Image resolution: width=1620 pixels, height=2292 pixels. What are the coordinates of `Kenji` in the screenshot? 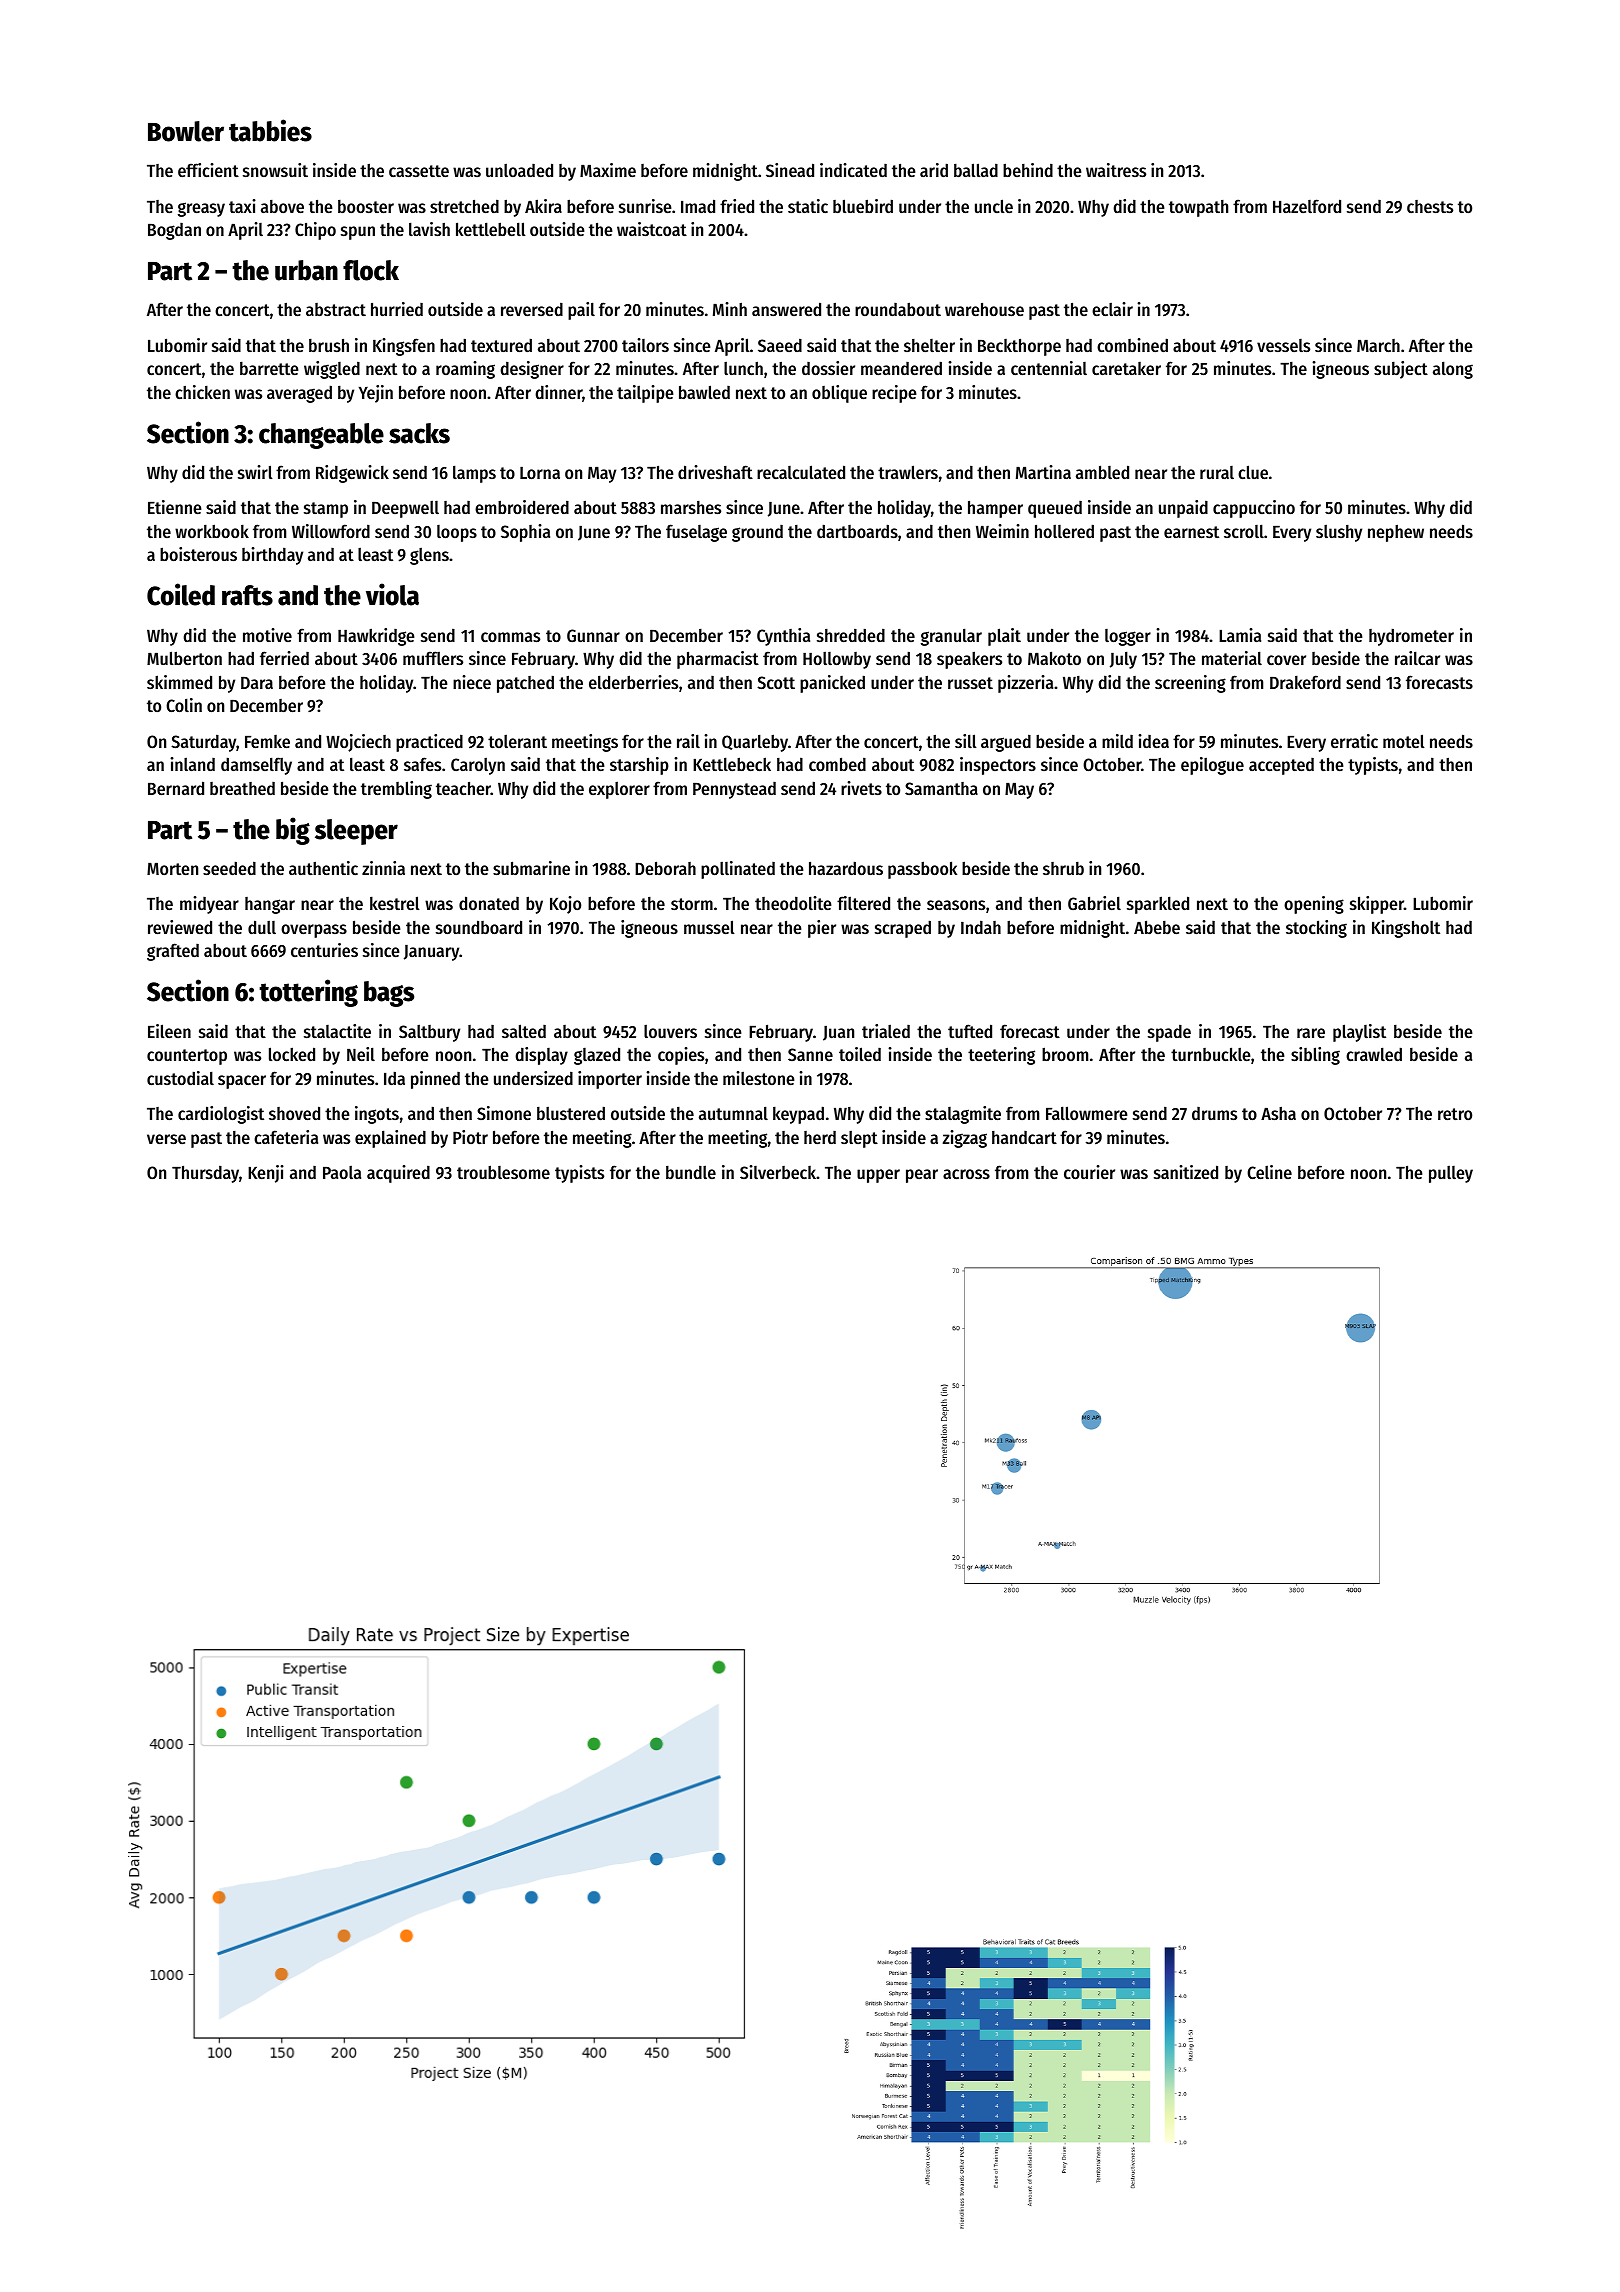 It's located at (266, 1174).
